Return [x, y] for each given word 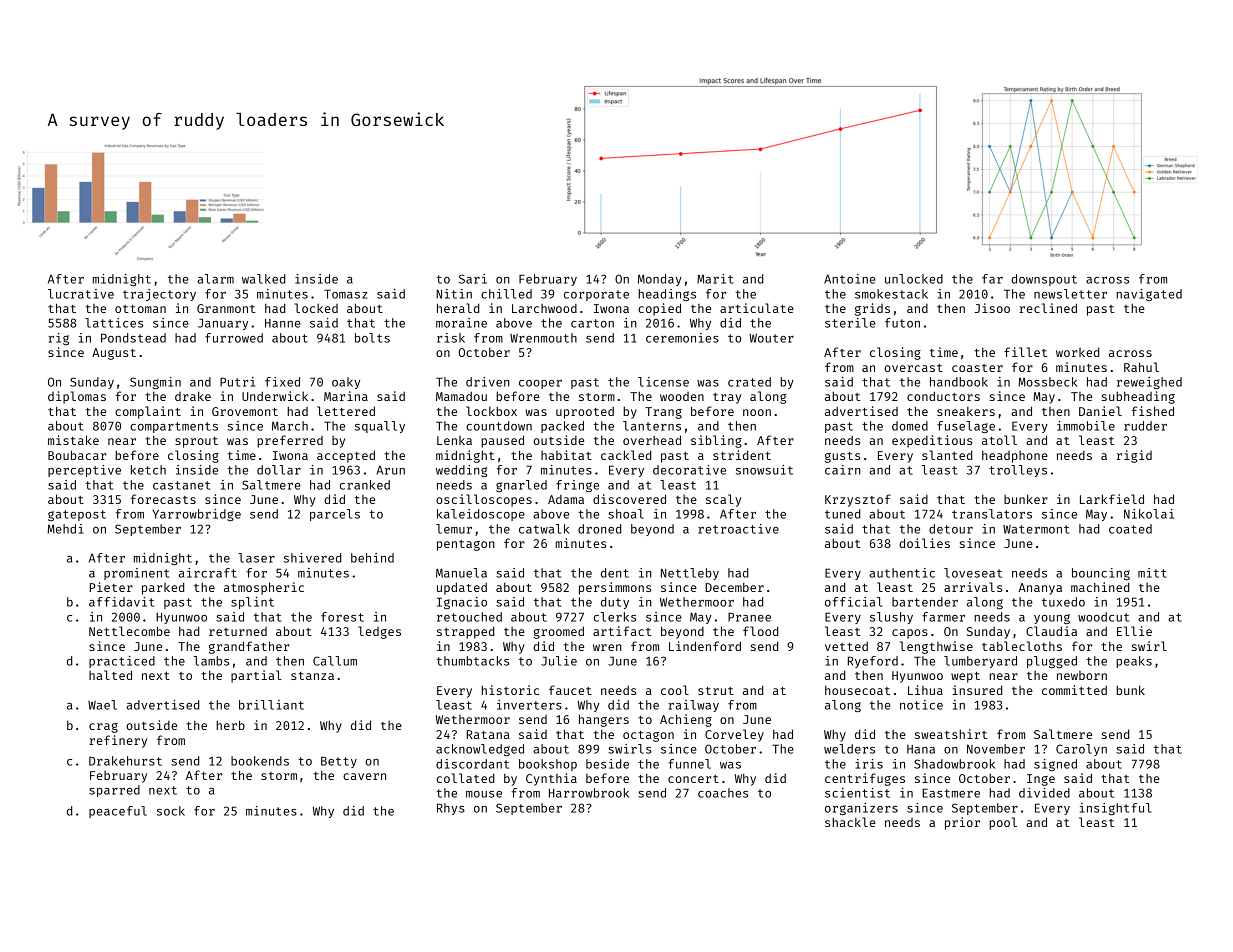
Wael [102, 705]
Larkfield [1112, 499]
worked [1077, 352]
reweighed [1149, 383]
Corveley [734, 735]
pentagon [466, 545]
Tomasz [346, 294]
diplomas [77, 397]
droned [599, 529]
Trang [663, 413]
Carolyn [1081, 750]
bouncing [1101, 574]
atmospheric [264, 588]
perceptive [84, 471]
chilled [506, 294]
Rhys [451, 809]
